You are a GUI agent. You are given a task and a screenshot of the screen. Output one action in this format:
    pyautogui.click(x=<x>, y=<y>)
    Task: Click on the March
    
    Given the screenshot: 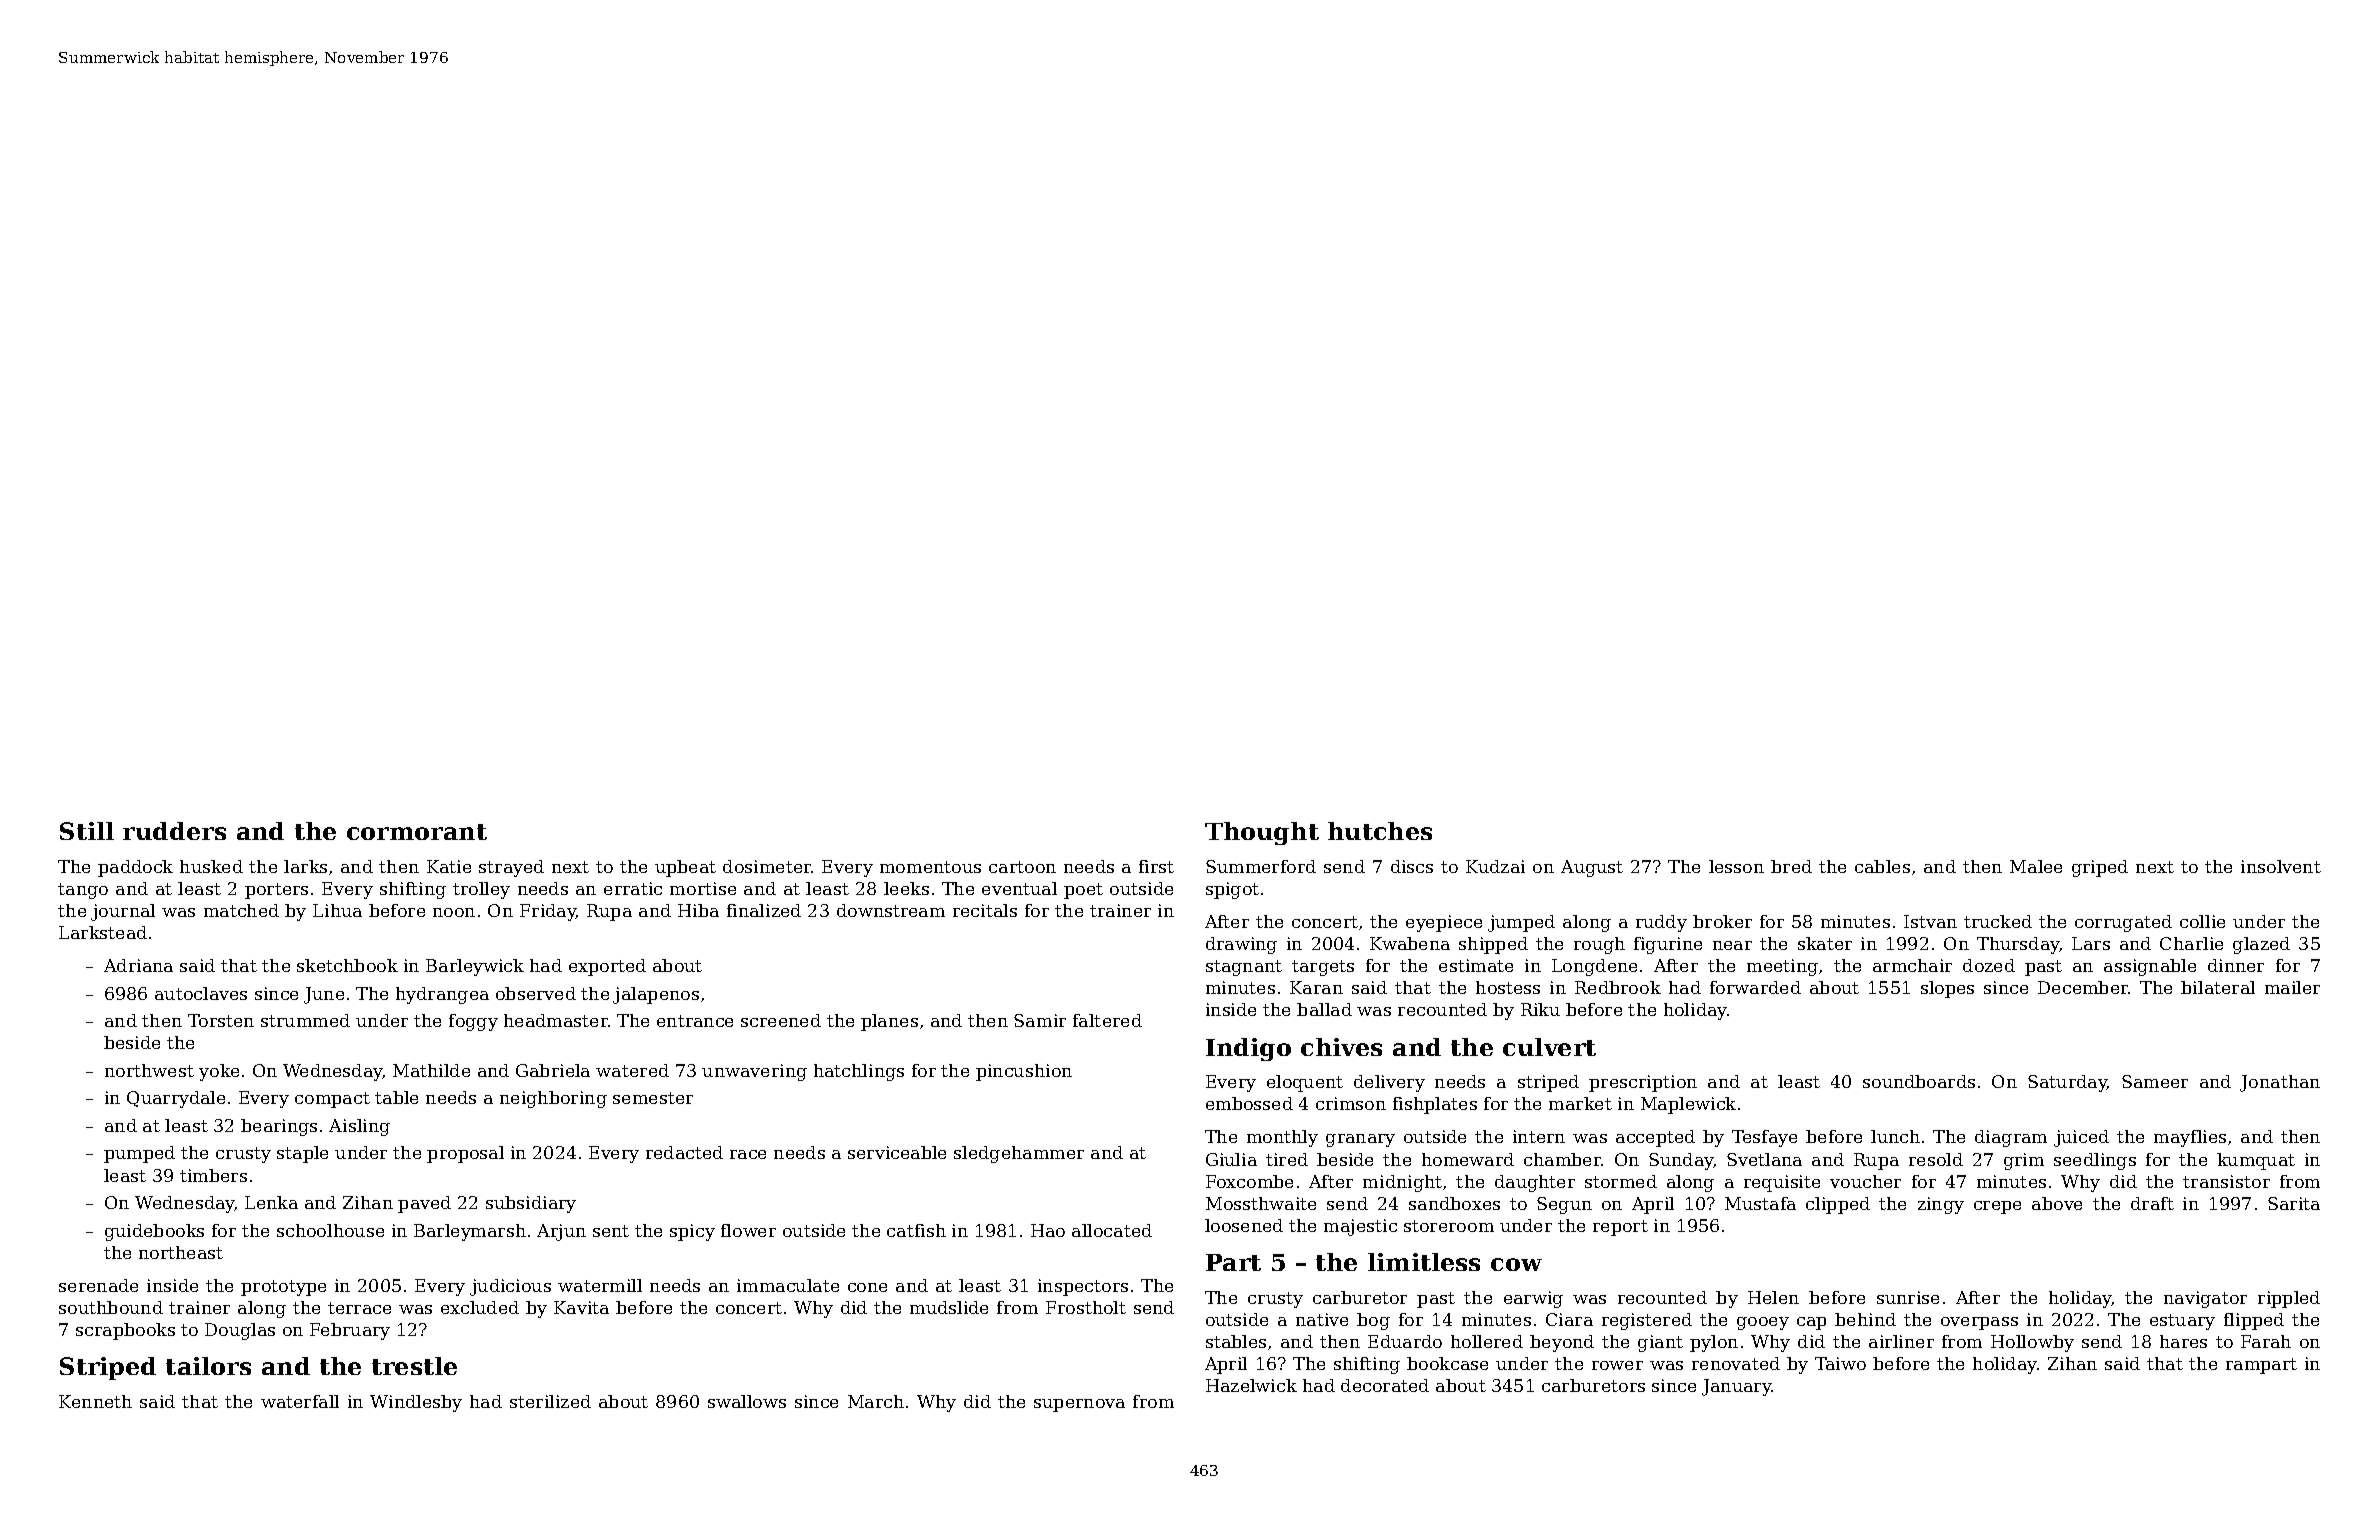 What is the action you would take?
    pyautogui.click(x=876, y=1401)
